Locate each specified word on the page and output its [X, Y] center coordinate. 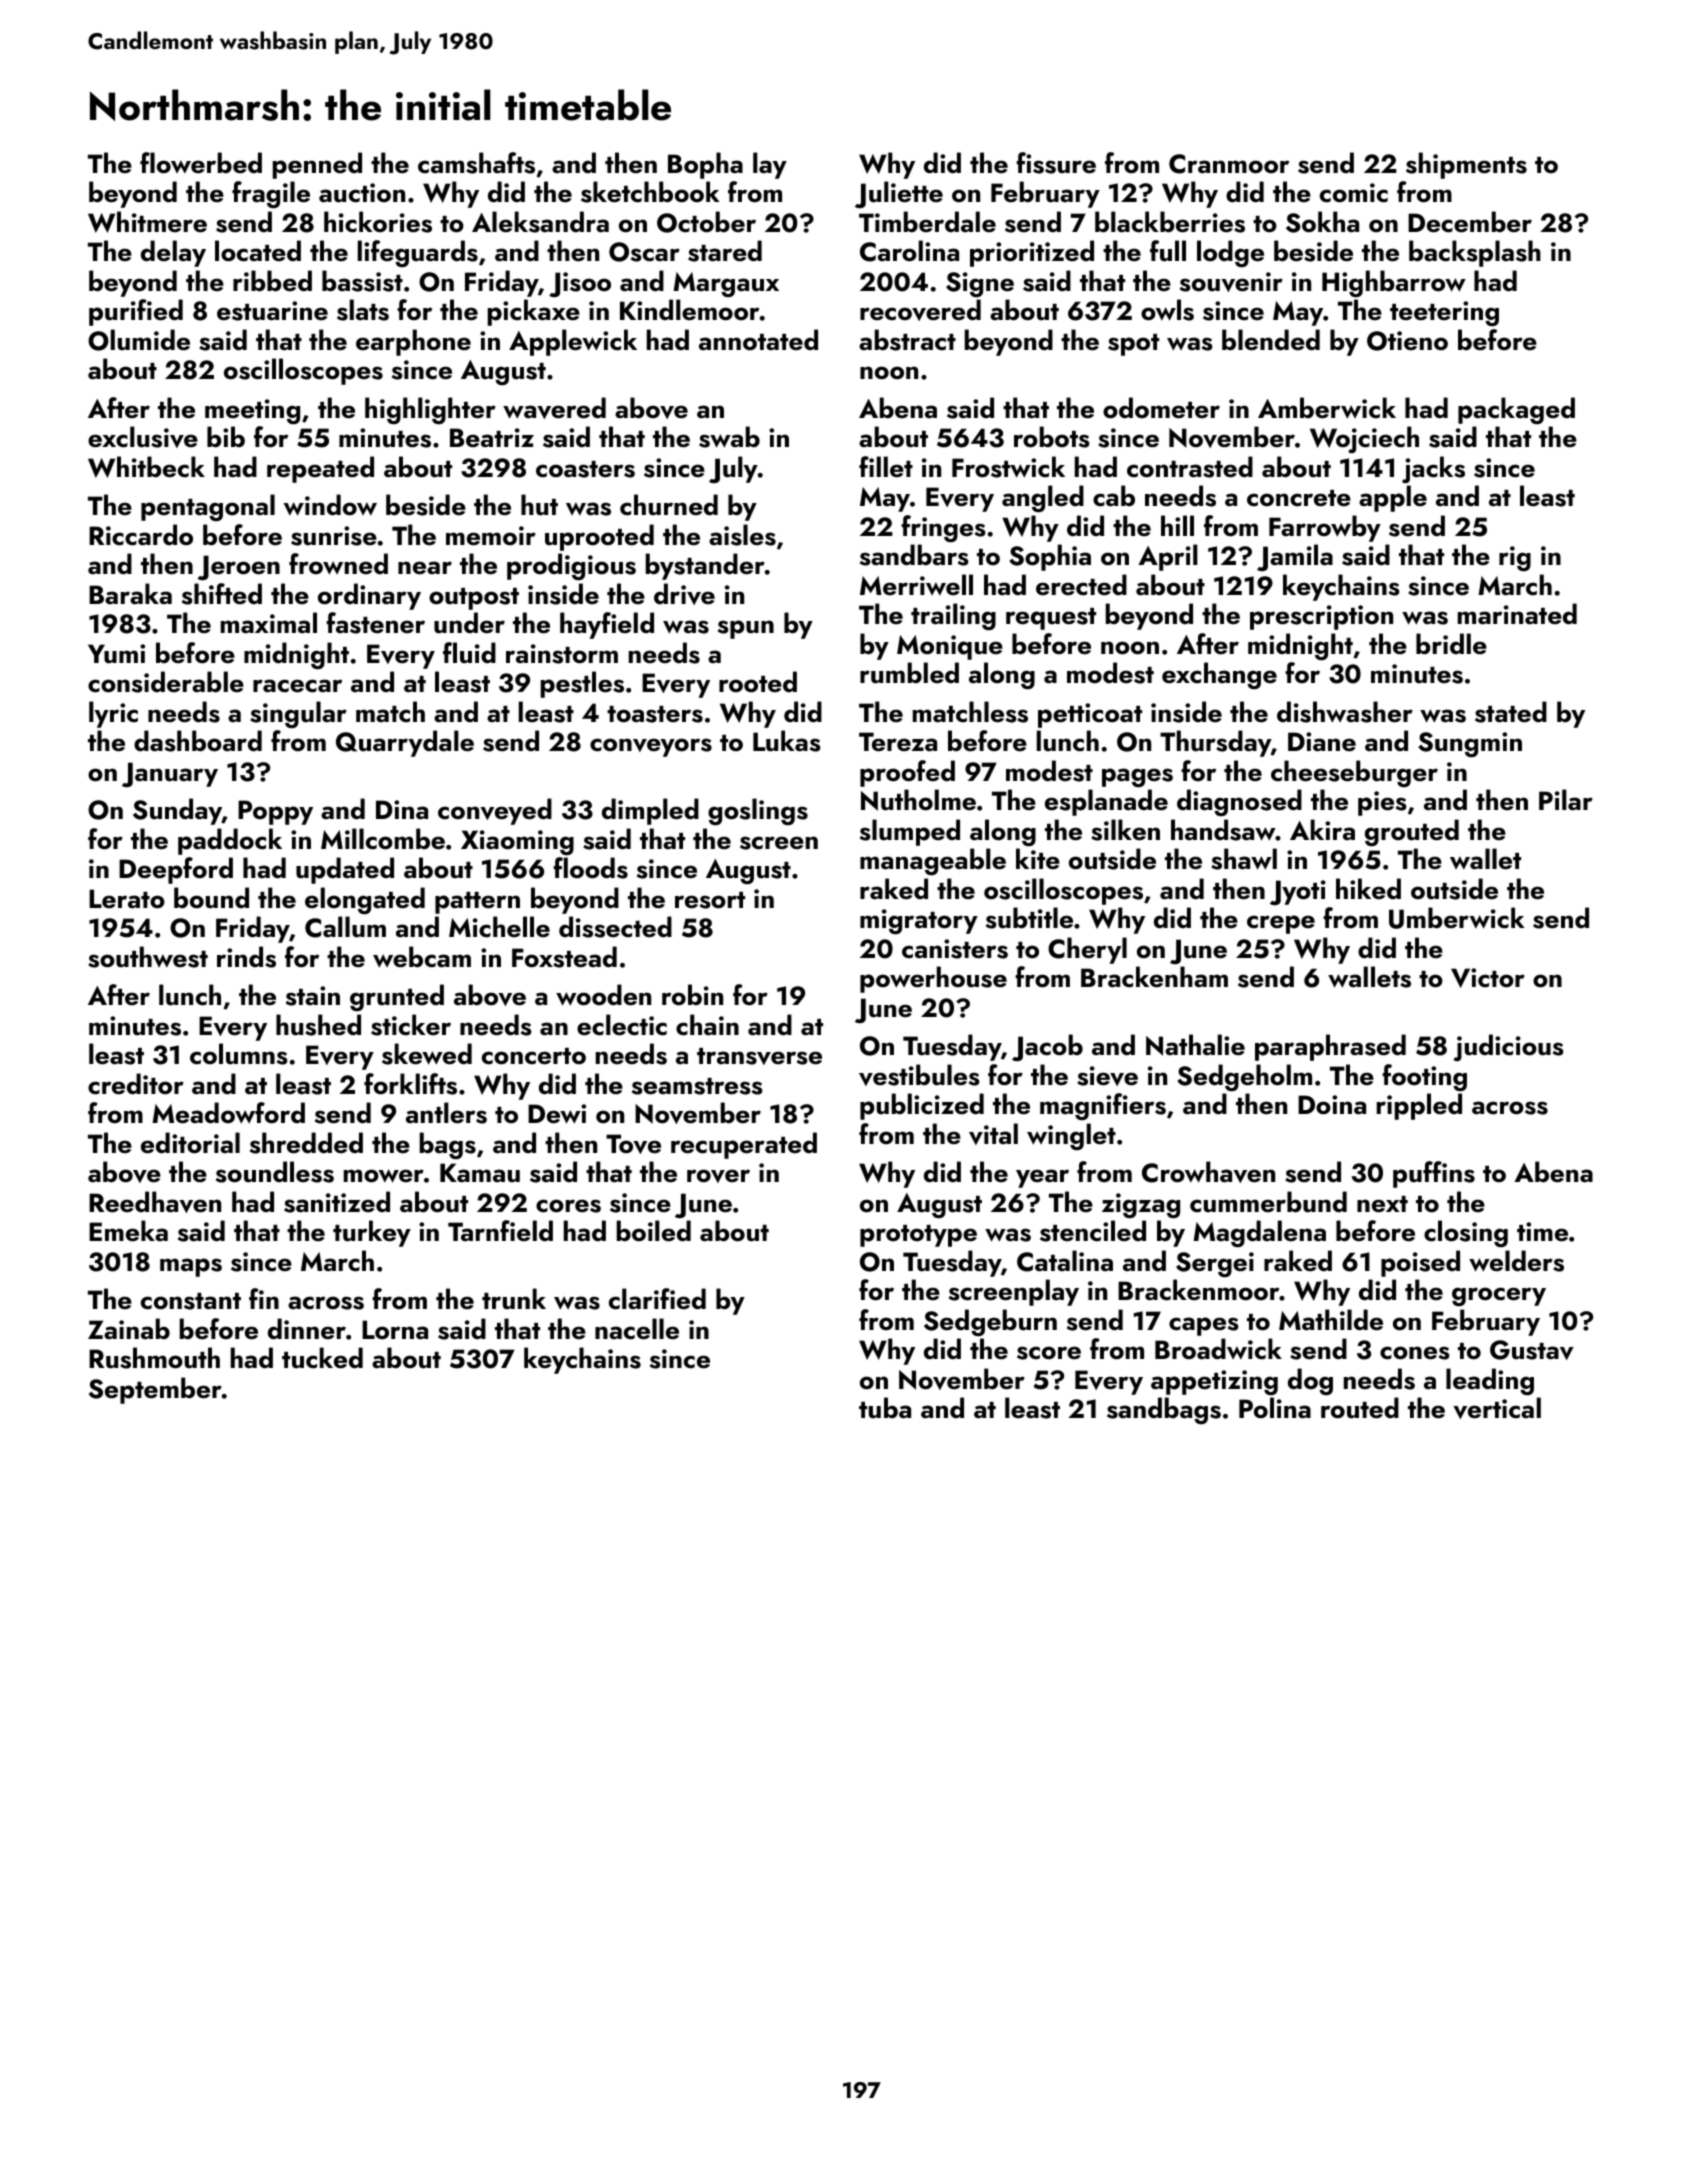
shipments [1466, 165]
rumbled [909, 673]
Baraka [130, 593]
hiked [1368, 888]
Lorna [395, 1330]
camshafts [476, 163]
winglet [1071, 1136]
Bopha [705, 165]
